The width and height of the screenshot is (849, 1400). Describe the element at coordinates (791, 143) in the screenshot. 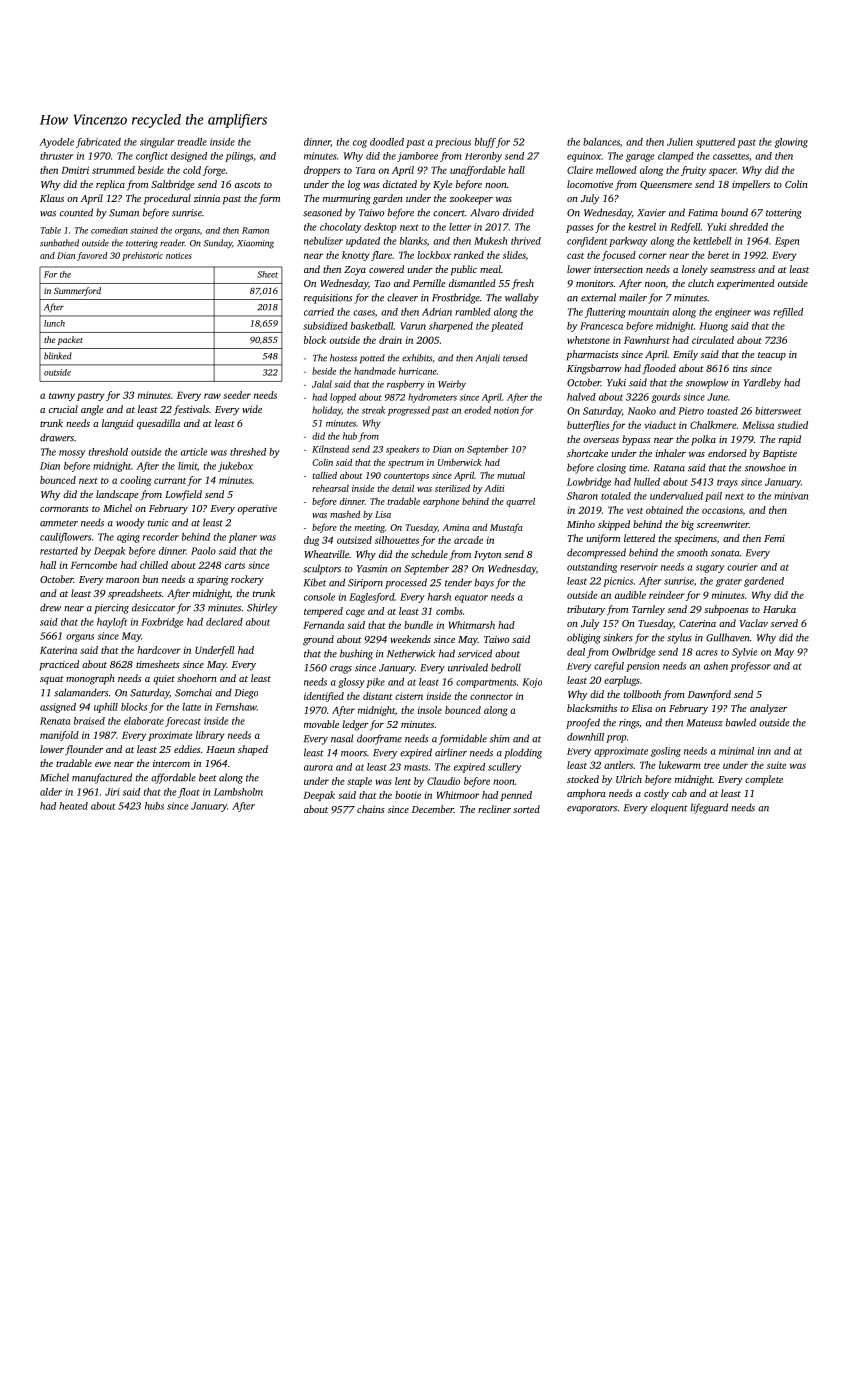

I see `glowing` at that location.
